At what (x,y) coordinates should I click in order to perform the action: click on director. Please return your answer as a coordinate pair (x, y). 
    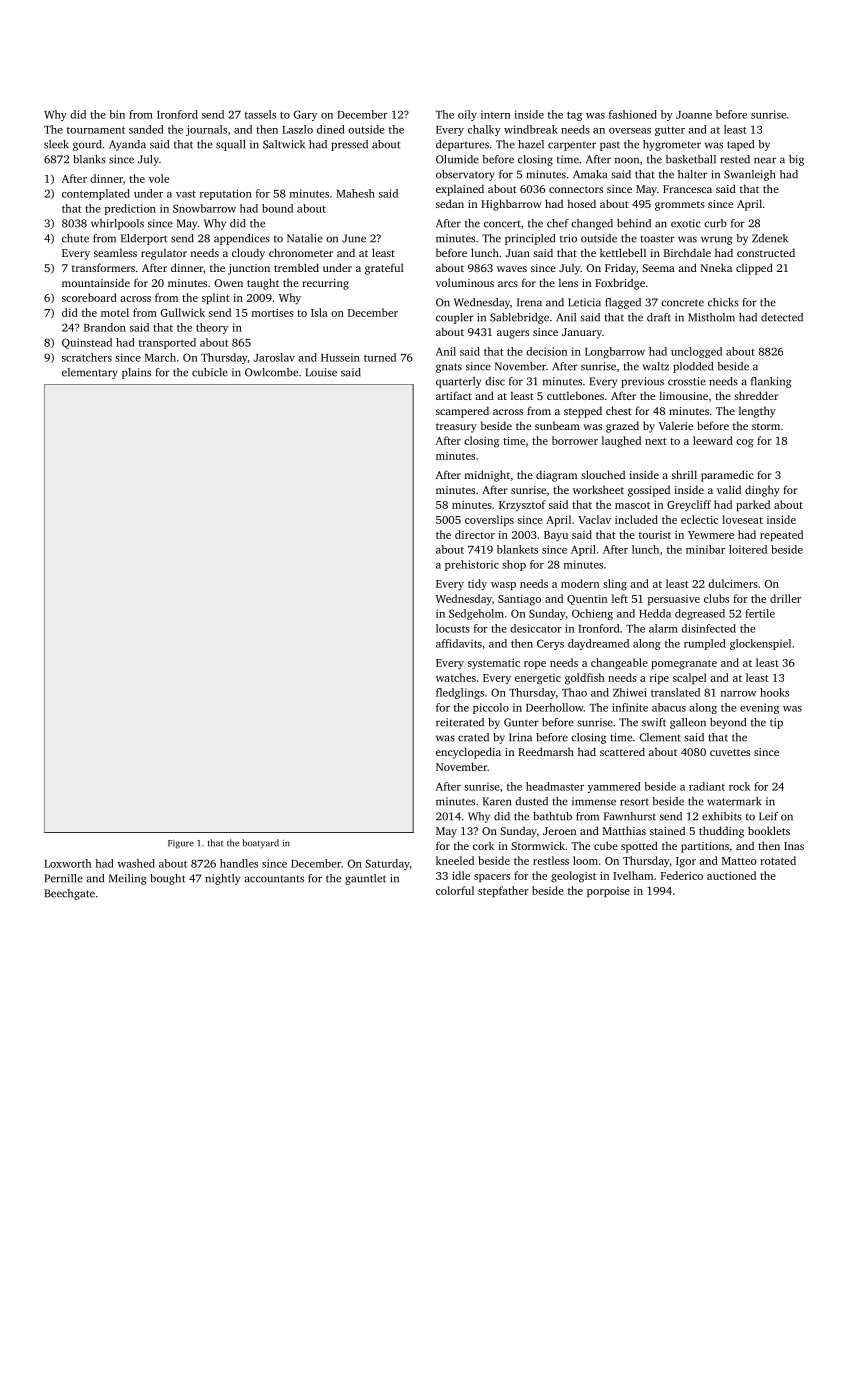
    Looking at the image, I should click on (475, 534).
